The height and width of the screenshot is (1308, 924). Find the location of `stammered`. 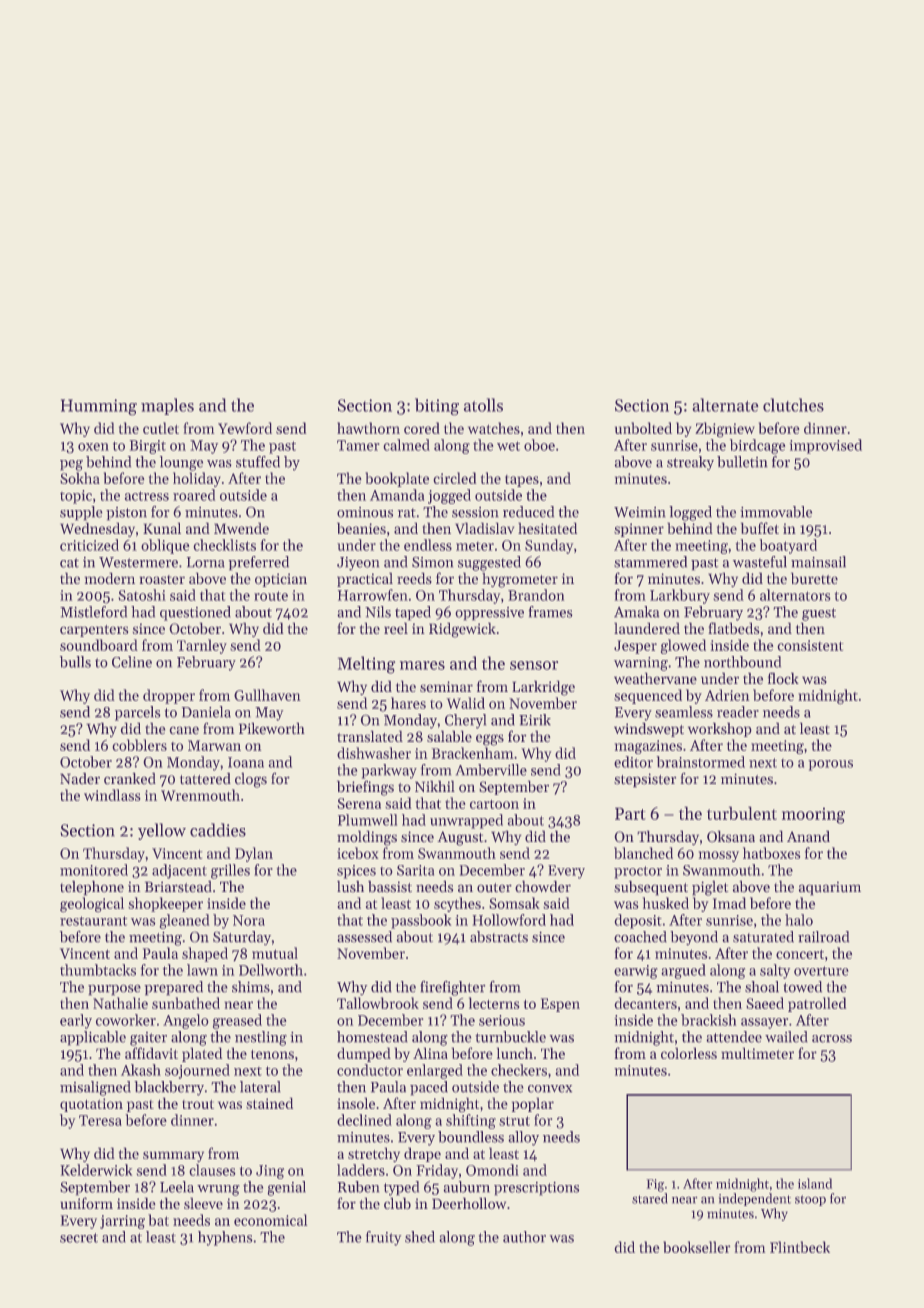

stammered is located at coordinates (650, 562).
